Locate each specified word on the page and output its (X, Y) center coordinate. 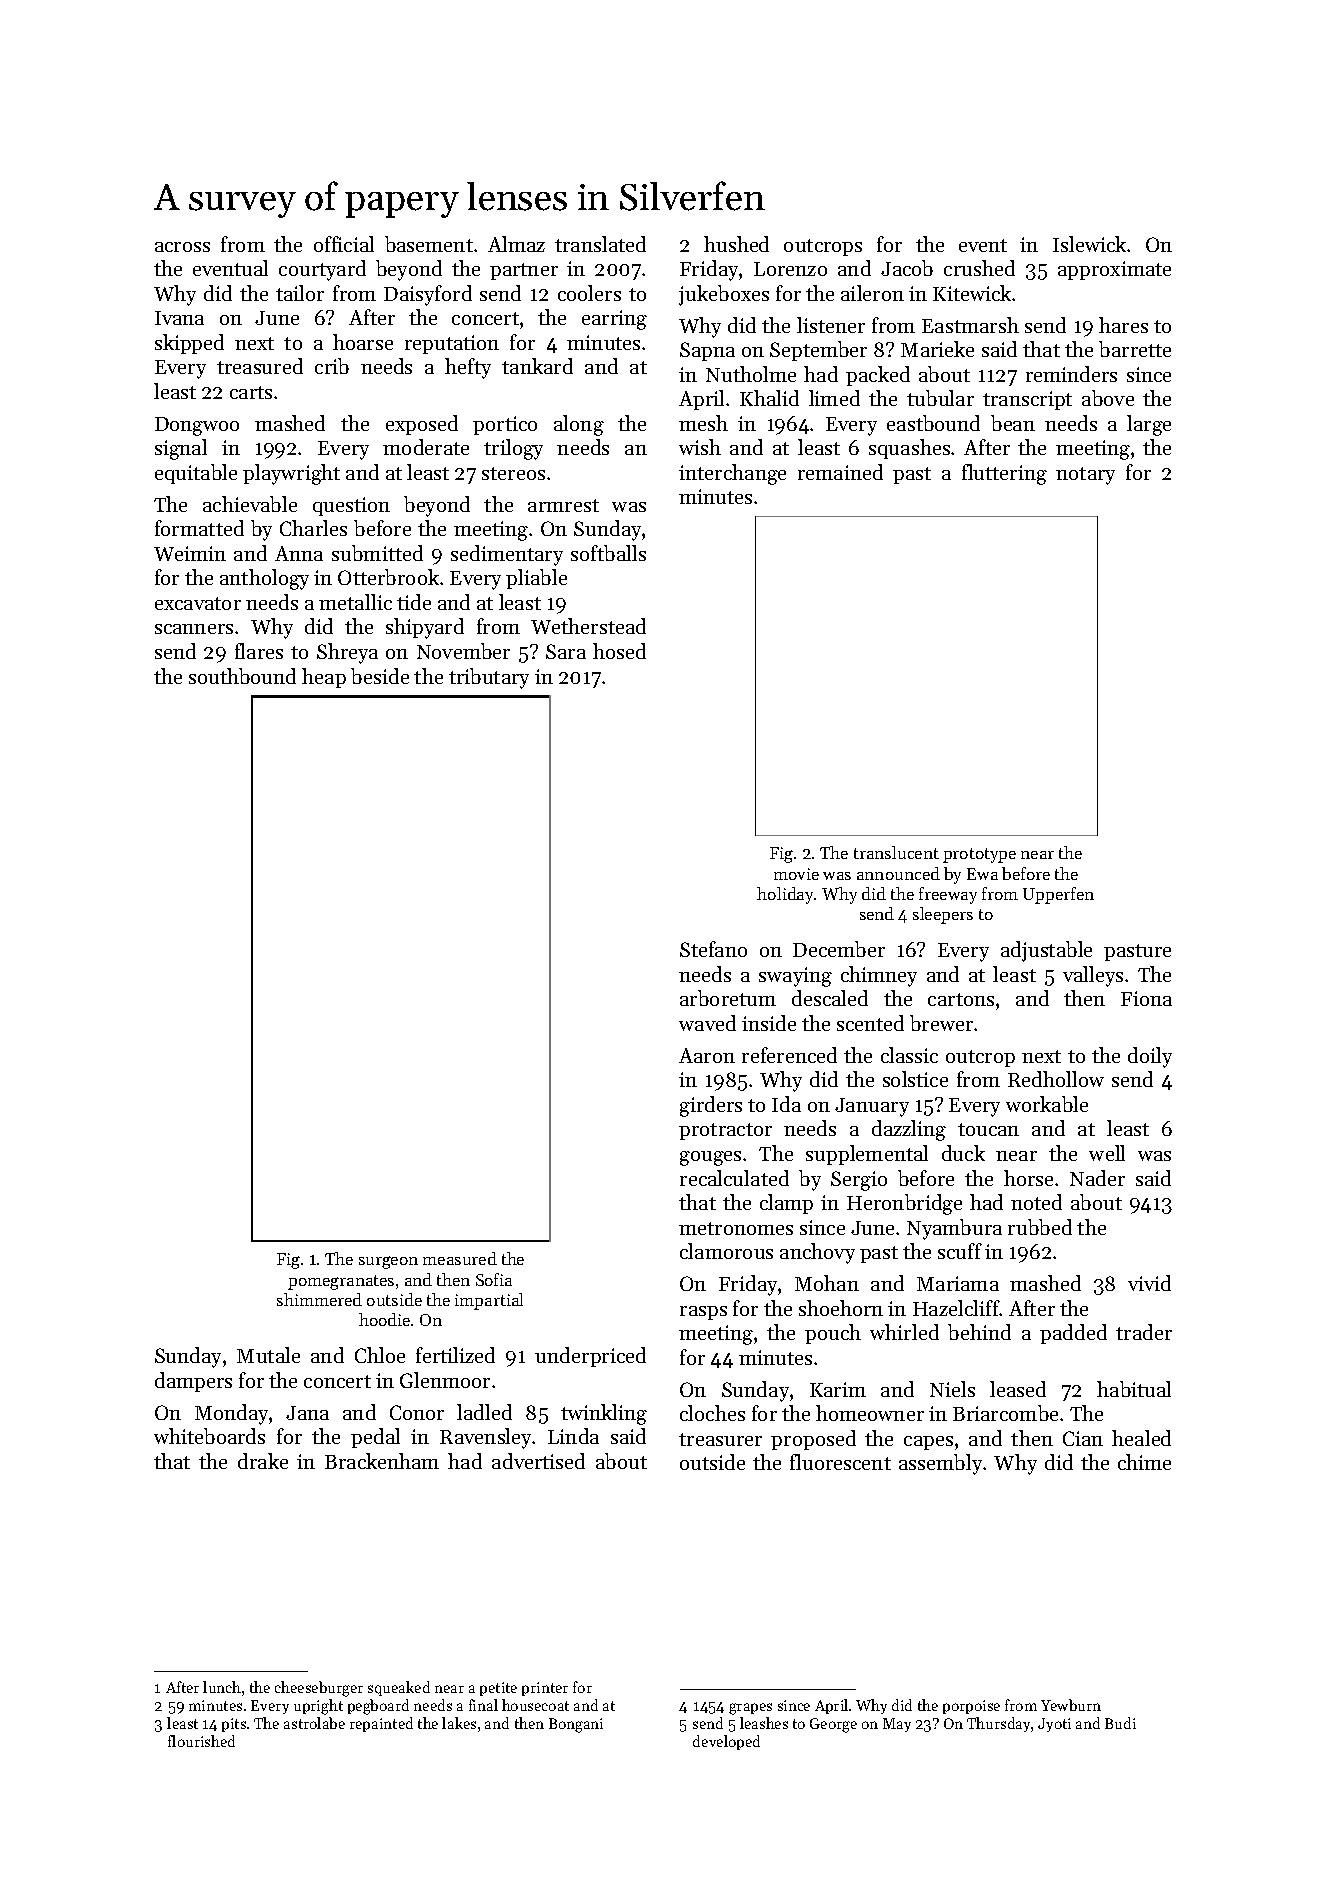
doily (1150, 1057)
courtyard (322, 270)
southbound (242, 676)
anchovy (817, 1253)
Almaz (516, 244)
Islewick (1089, 244)
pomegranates (341, 1282)
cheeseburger (319, 1689)
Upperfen (1058, 895)
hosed (619, 651)
